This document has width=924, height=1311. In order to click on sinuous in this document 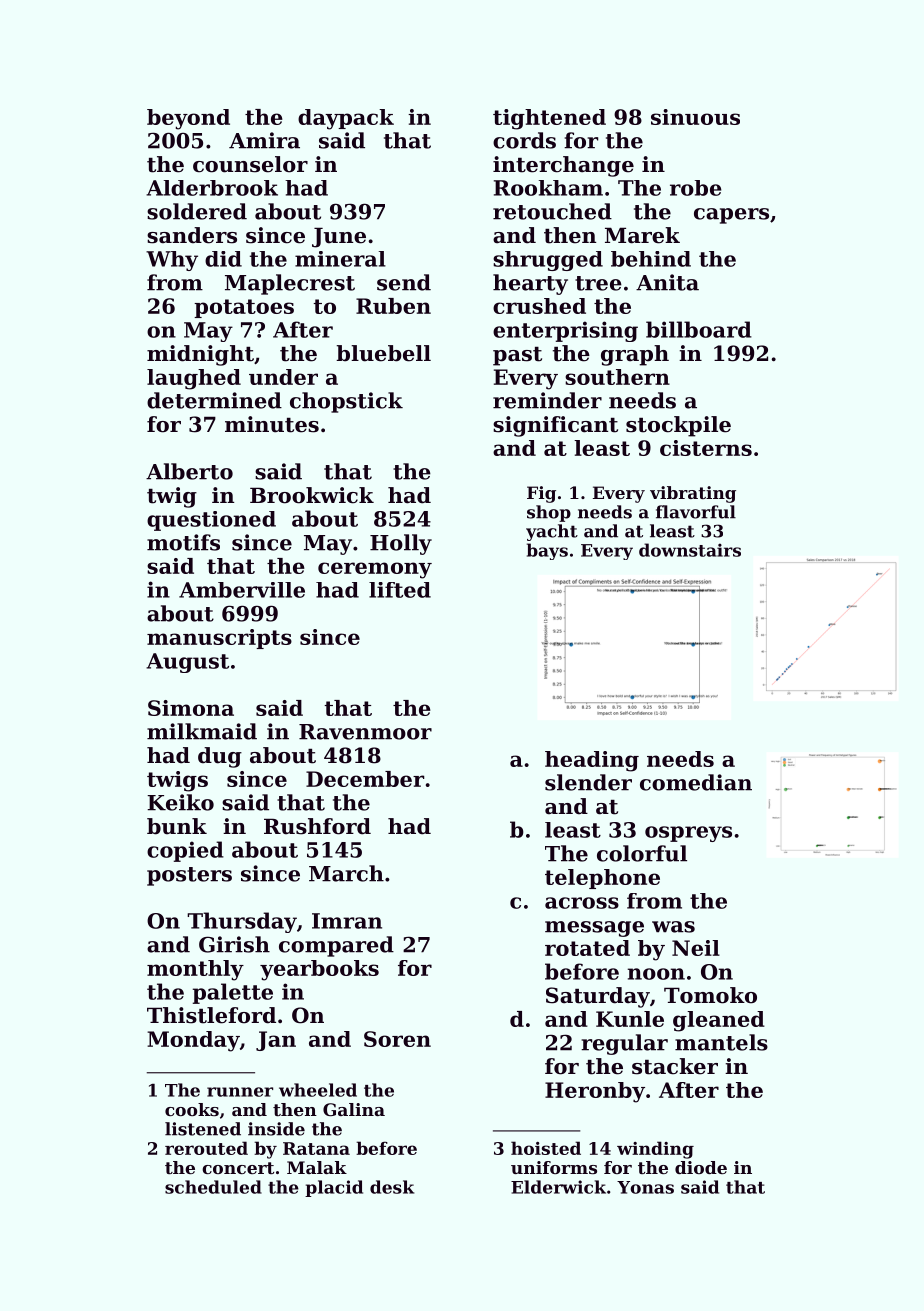, I will do `click(695, 117)`.
